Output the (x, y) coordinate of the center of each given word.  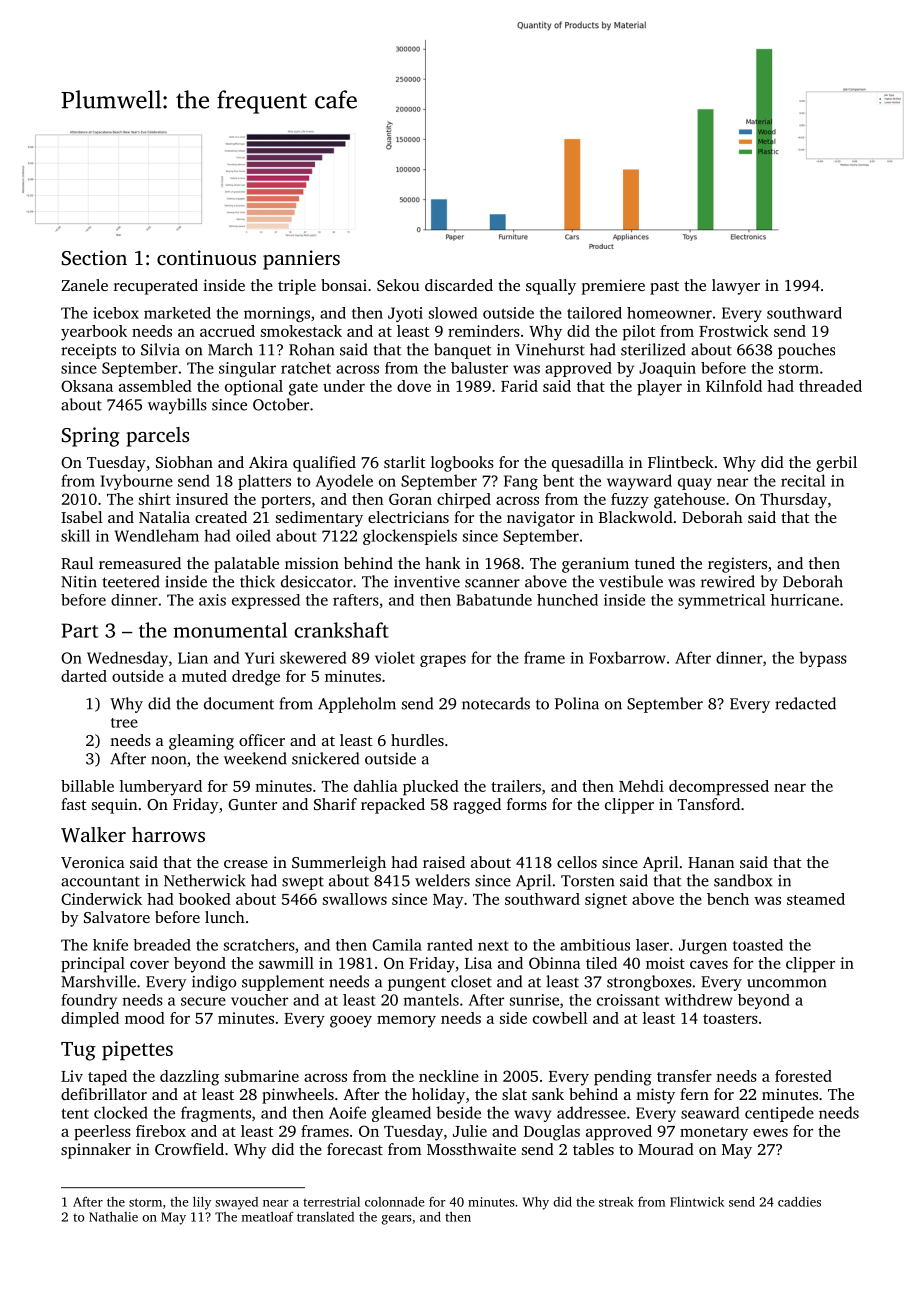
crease (246, 864)
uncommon (786, 983)
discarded (459, 285)
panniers (301, 260)
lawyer (736, 287)
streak (616, 1202)
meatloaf (268, 1217)
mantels (431, 1000)
